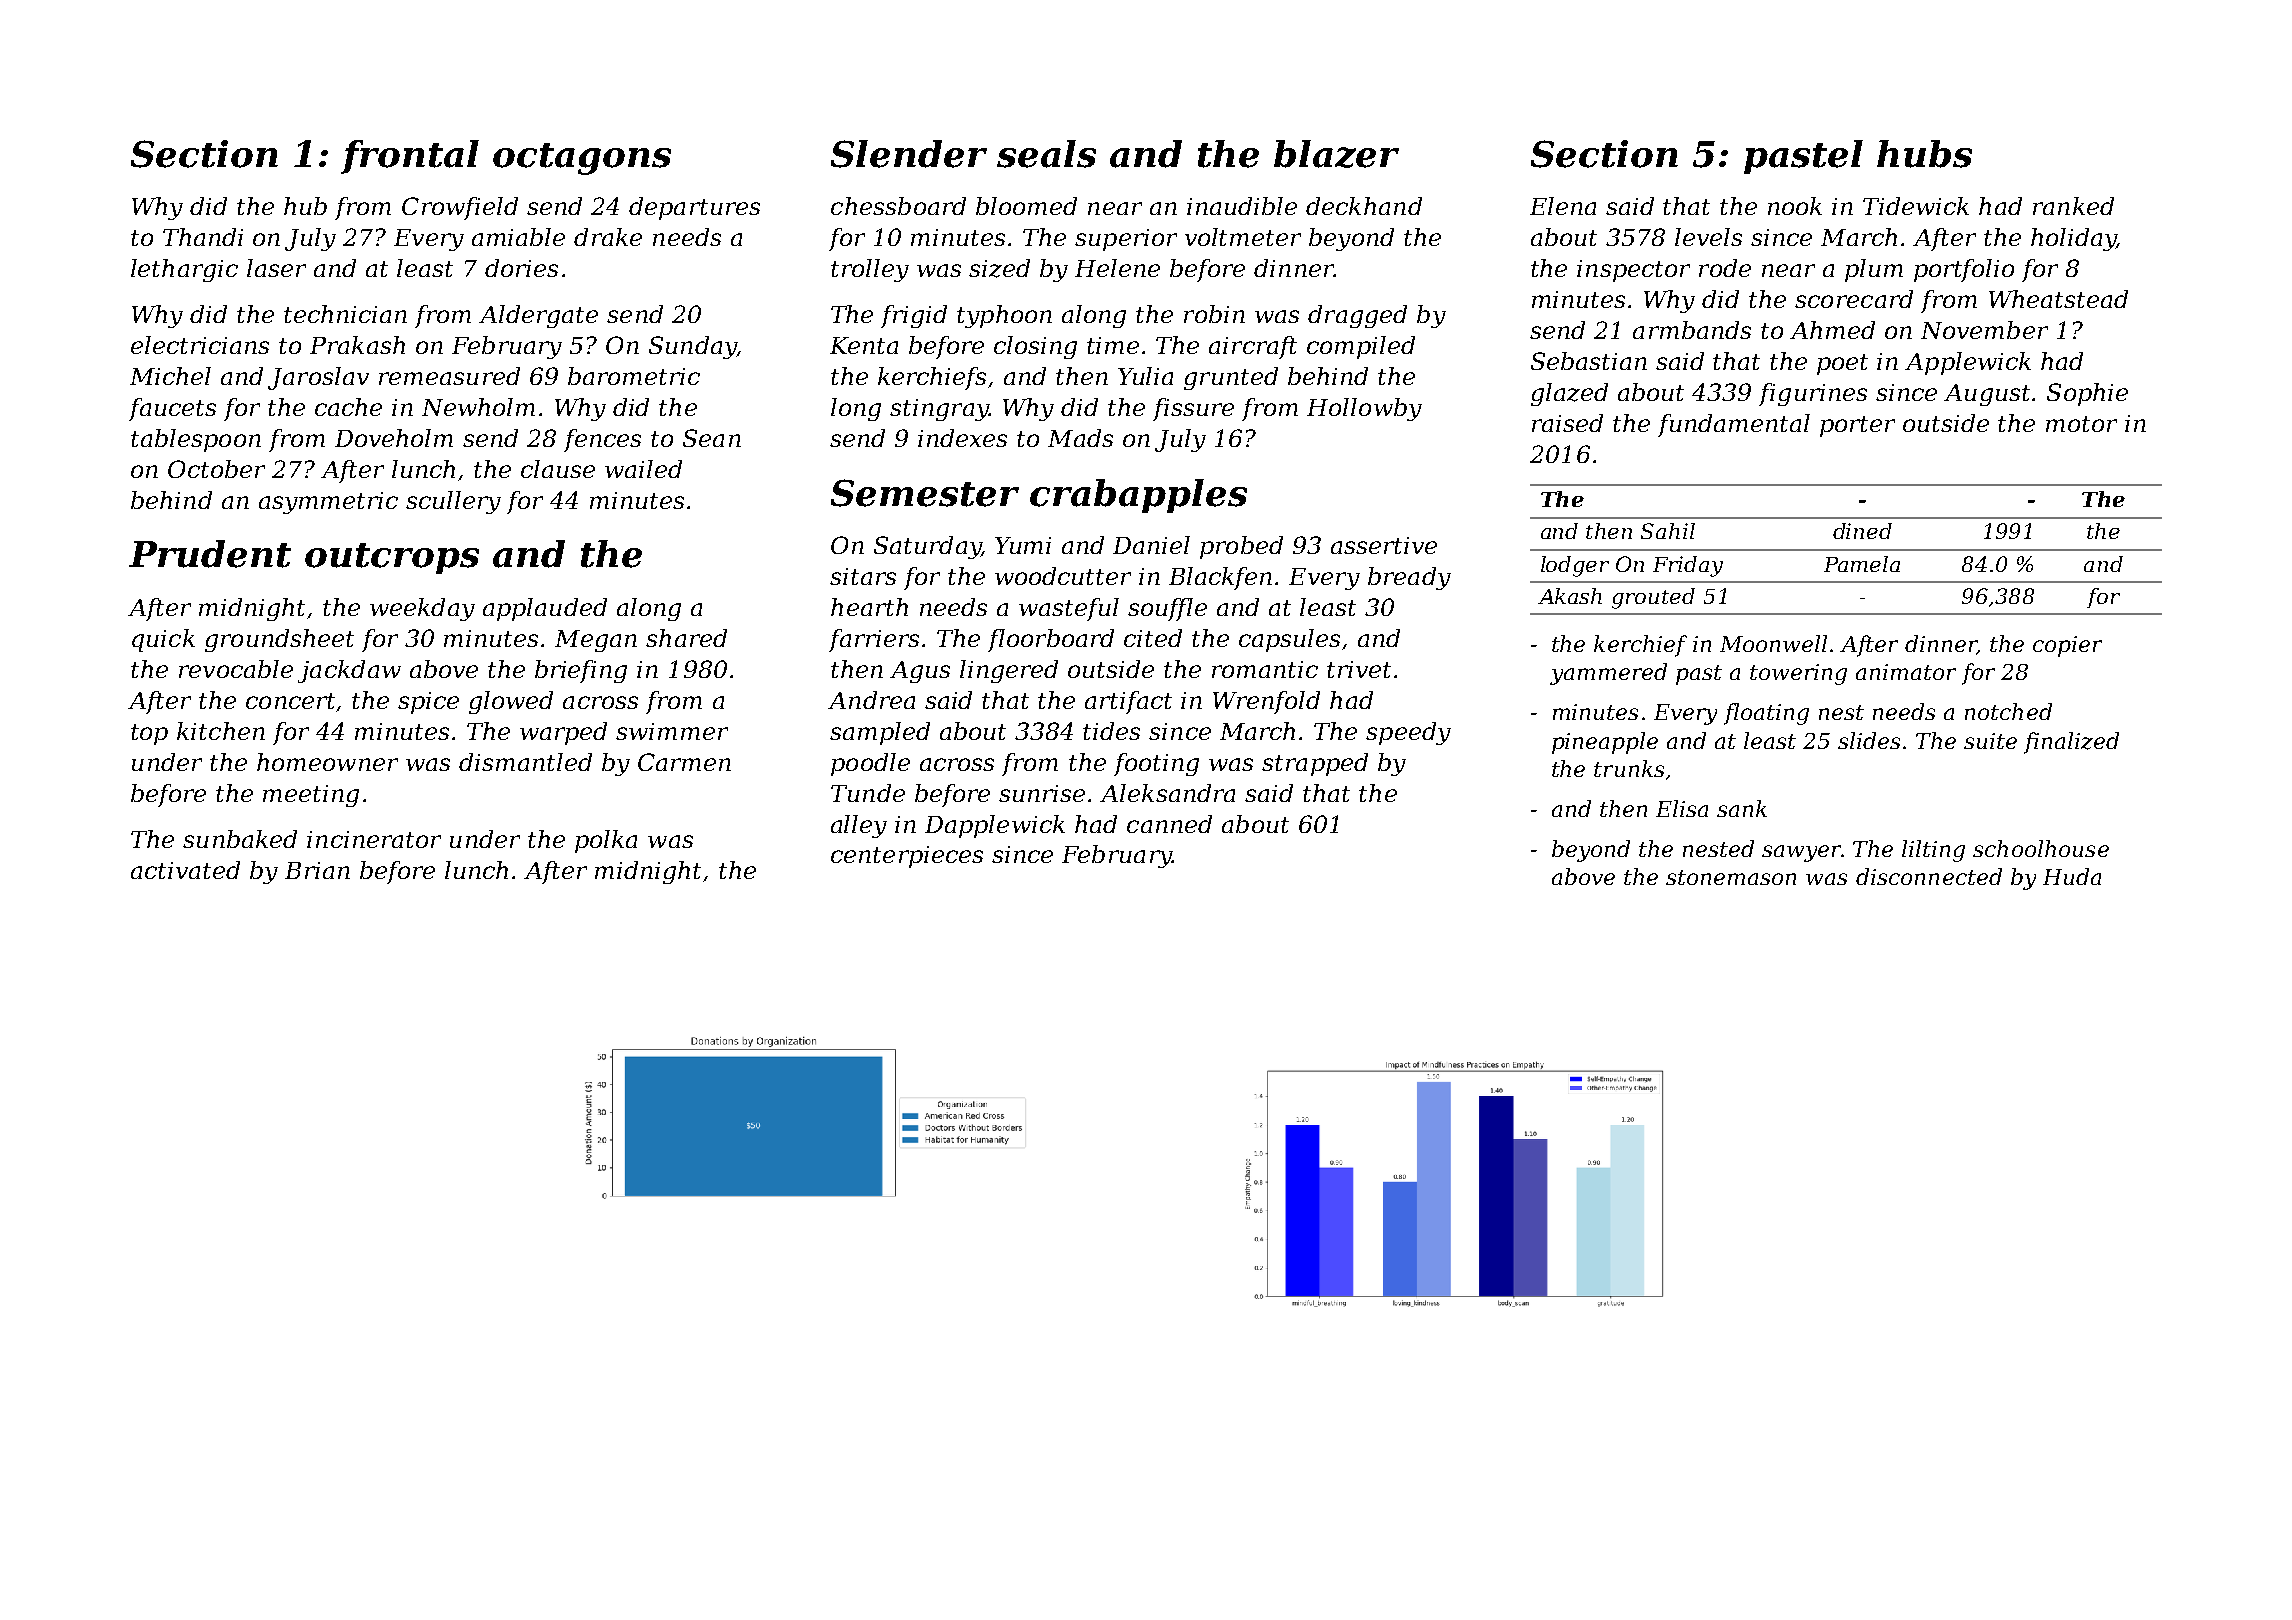 This document has height=1620, width=2292. I want to click on activated, so click(185, 870).
